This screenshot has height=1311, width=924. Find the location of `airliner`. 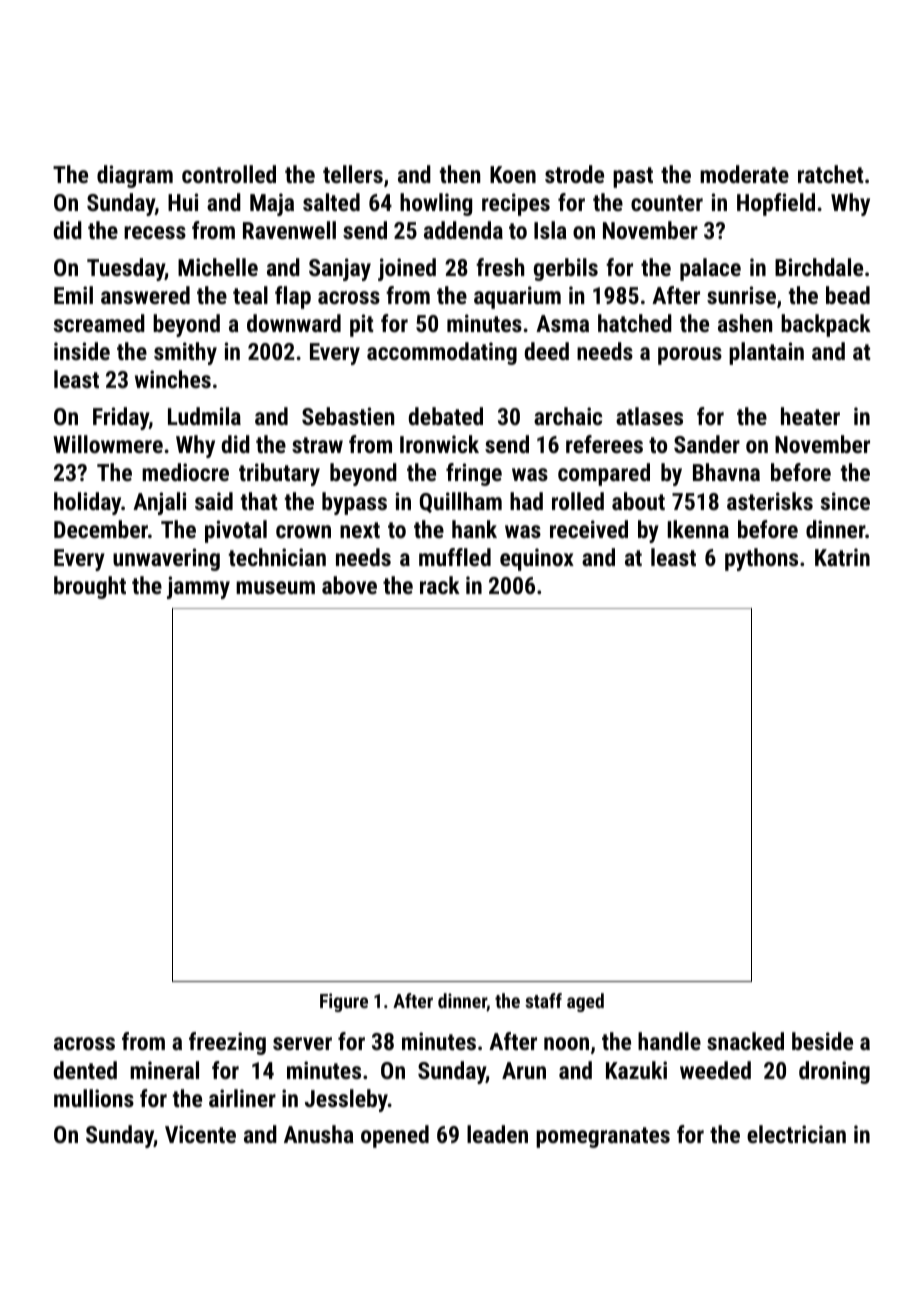

airliner is located at coordinates (242, 1098).
